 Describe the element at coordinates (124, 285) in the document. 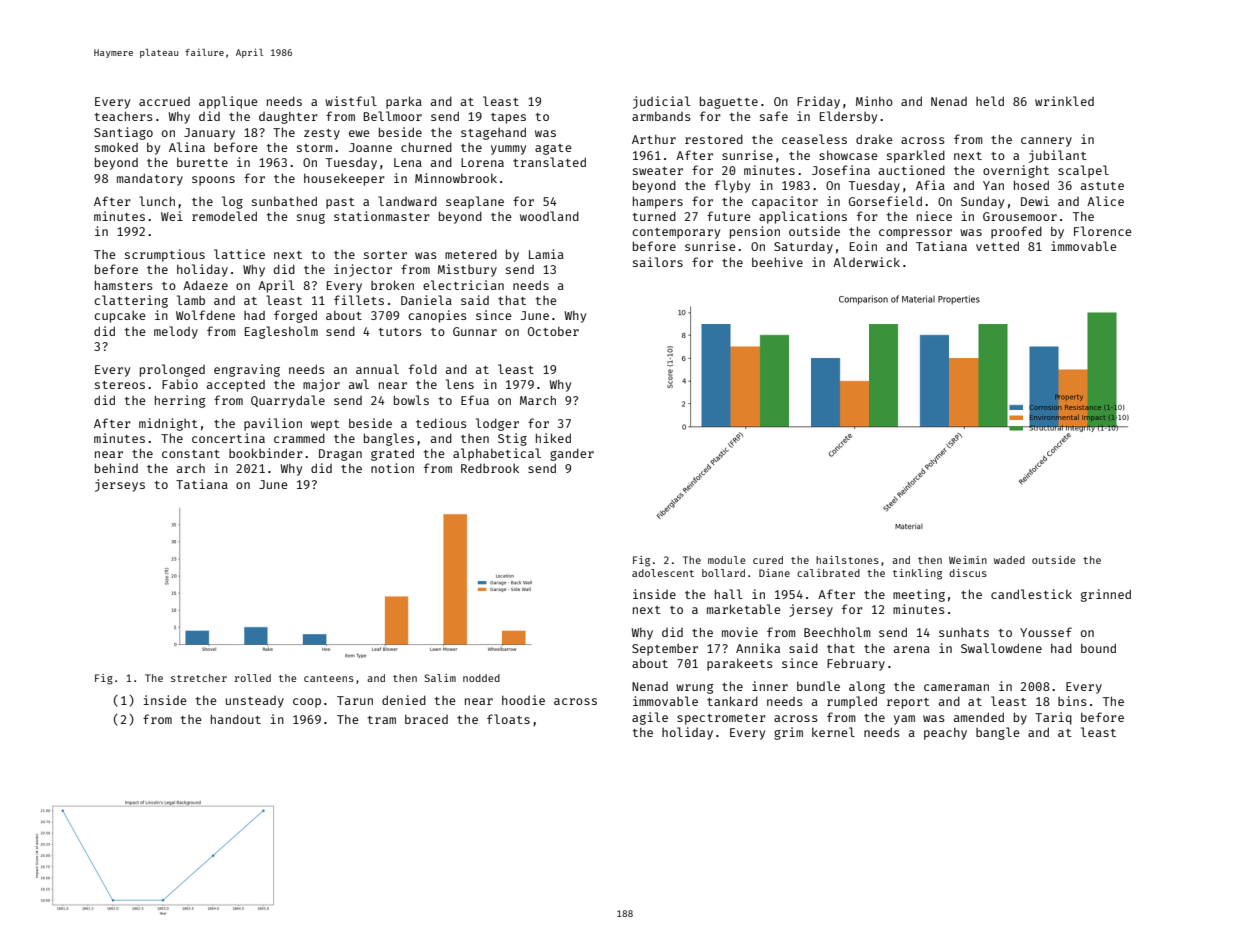

I see `hamsters` at that location.
